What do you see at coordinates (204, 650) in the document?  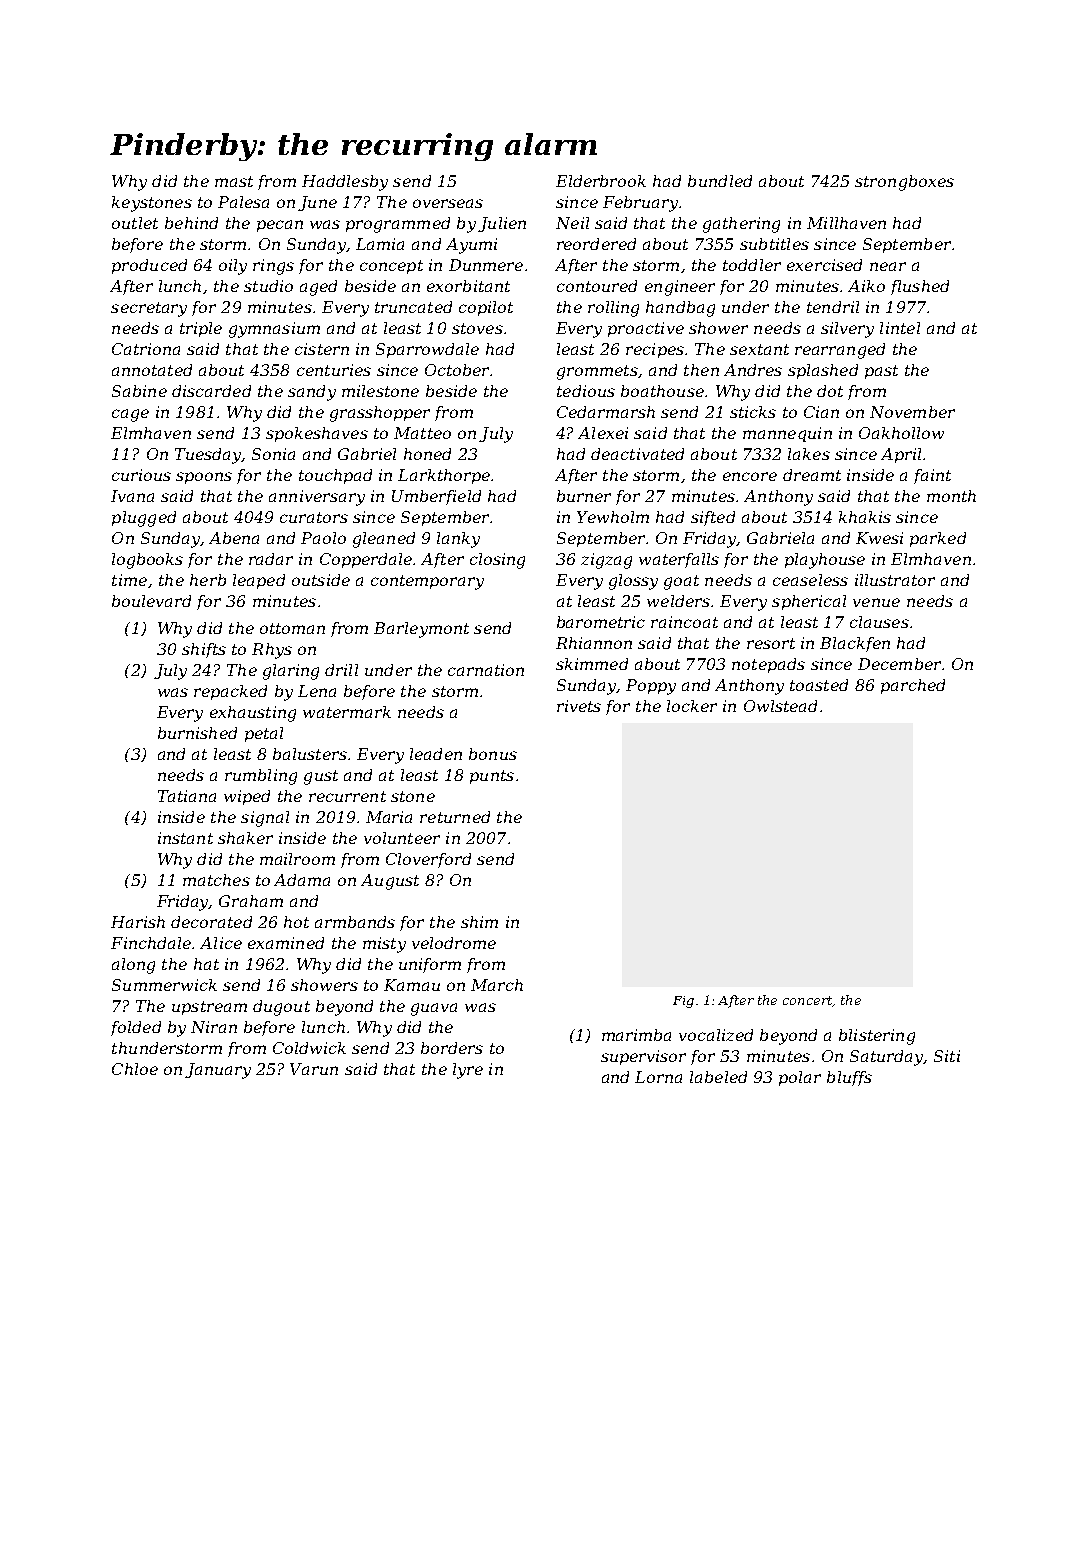 I see `shifts` at bounding box center [204, 650].
